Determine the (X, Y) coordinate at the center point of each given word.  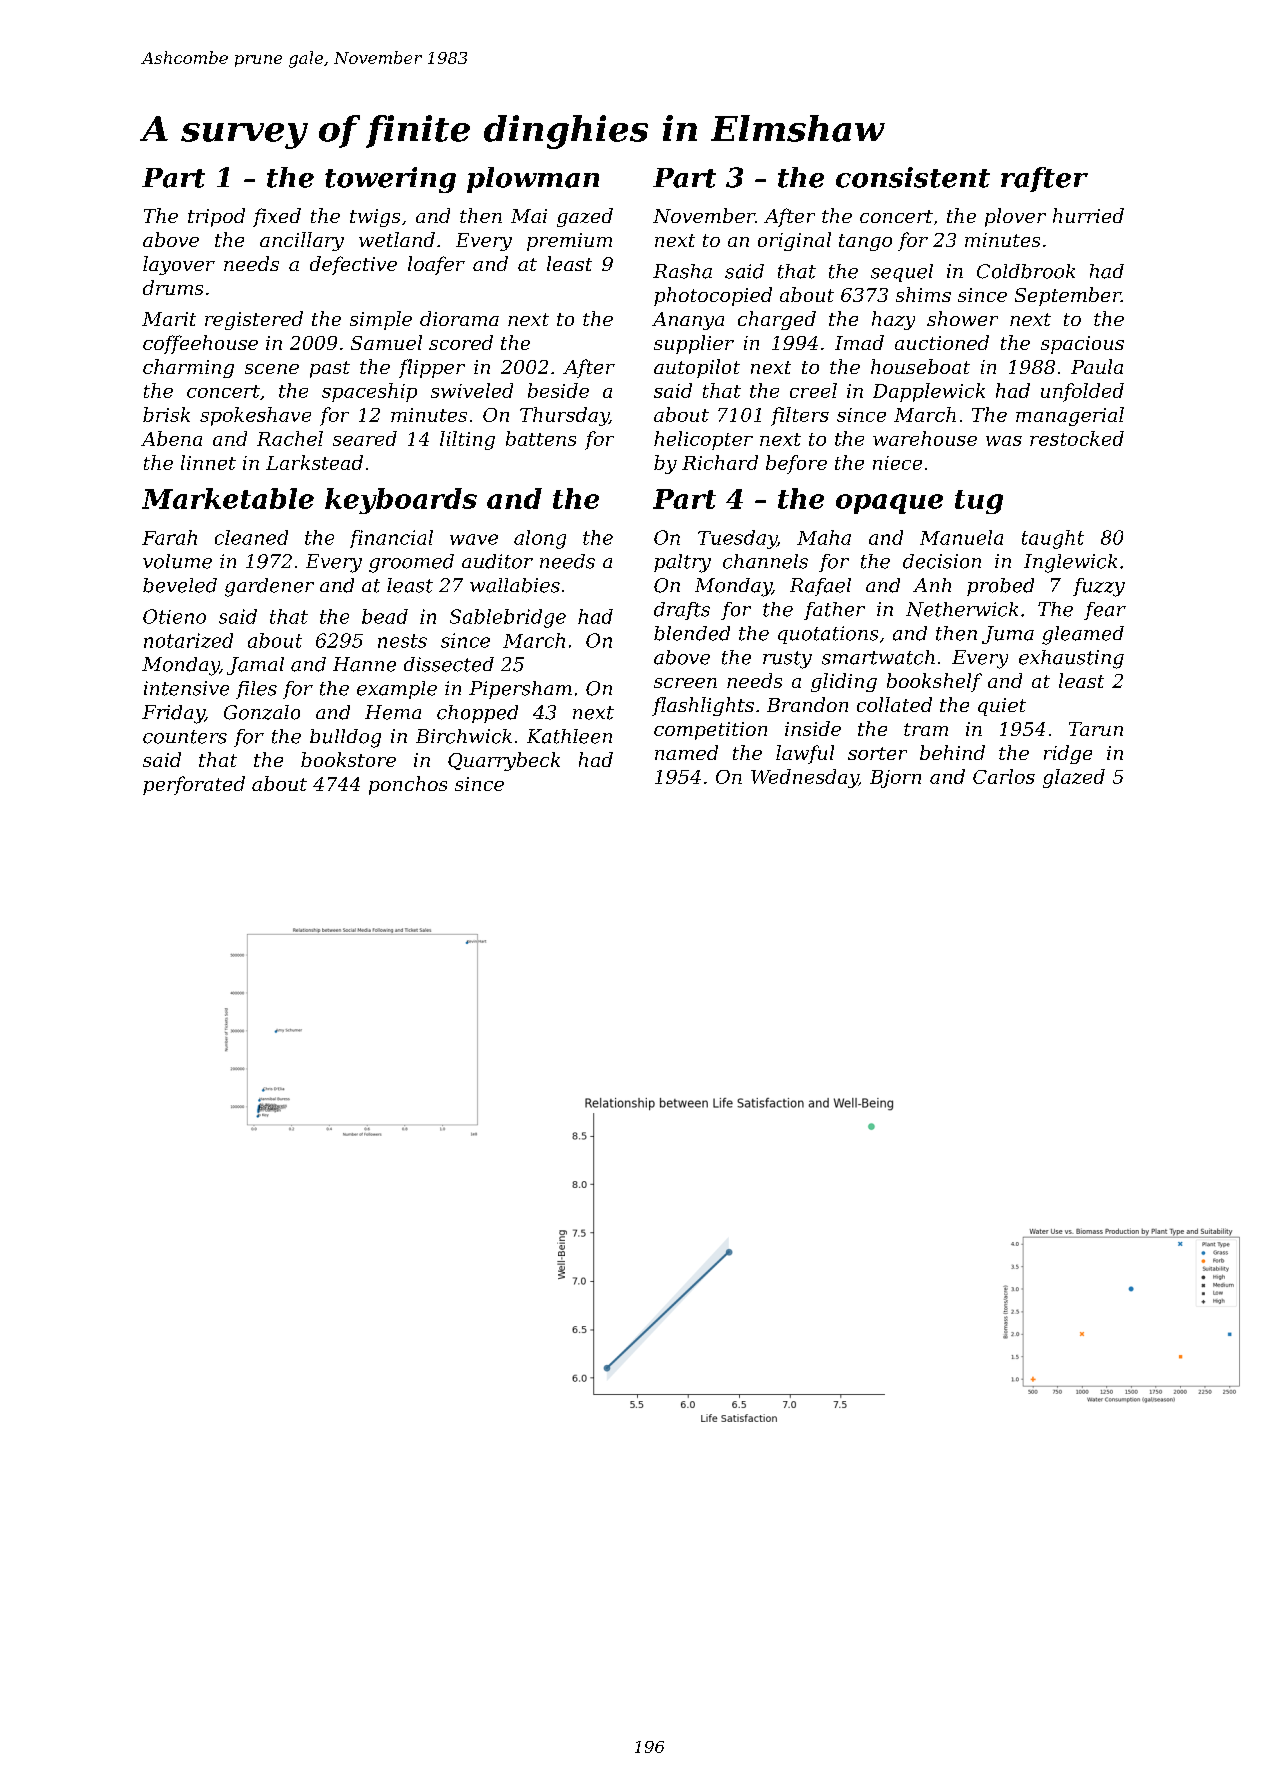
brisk (166, 414)
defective (353, 265)
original (794, 241)
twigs (375, 218)
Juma (1008, 635)
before (796, 464)
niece (897, 463)
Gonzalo (262, 712)
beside (558, 390)
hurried (1088, 215)
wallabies (515, 585)
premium (569, 242)
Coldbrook (1026, 271)
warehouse (925, 438)
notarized (188, 640)
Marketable (228, 498)
